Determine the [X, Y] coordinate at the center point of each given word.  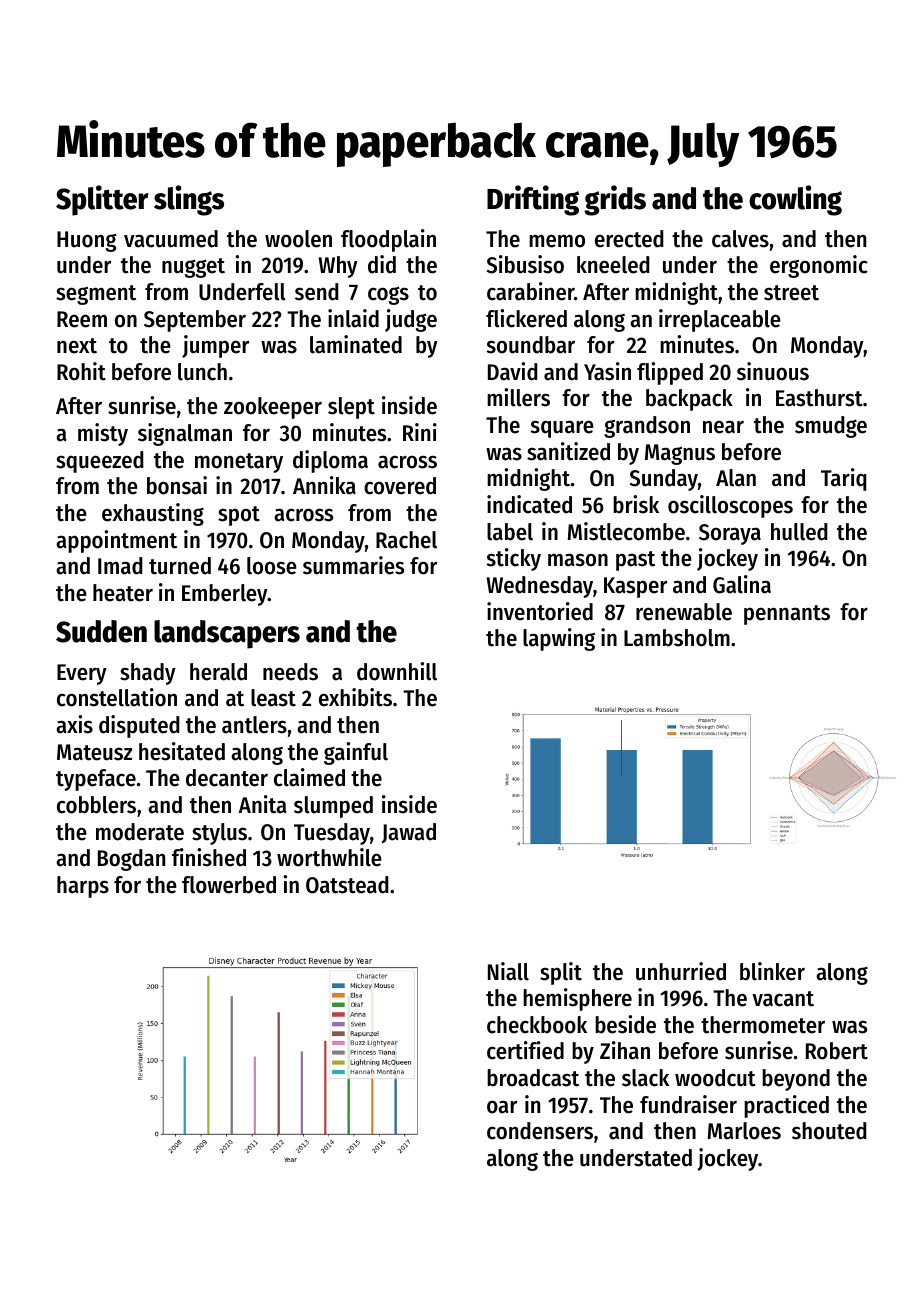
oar [502, 1107]
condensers [540, 1131]
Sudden [101, 631]
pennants [787, 615]
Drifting [533, 200]
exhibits [355, 697]
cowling [795, 200]
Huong [87, 241]
